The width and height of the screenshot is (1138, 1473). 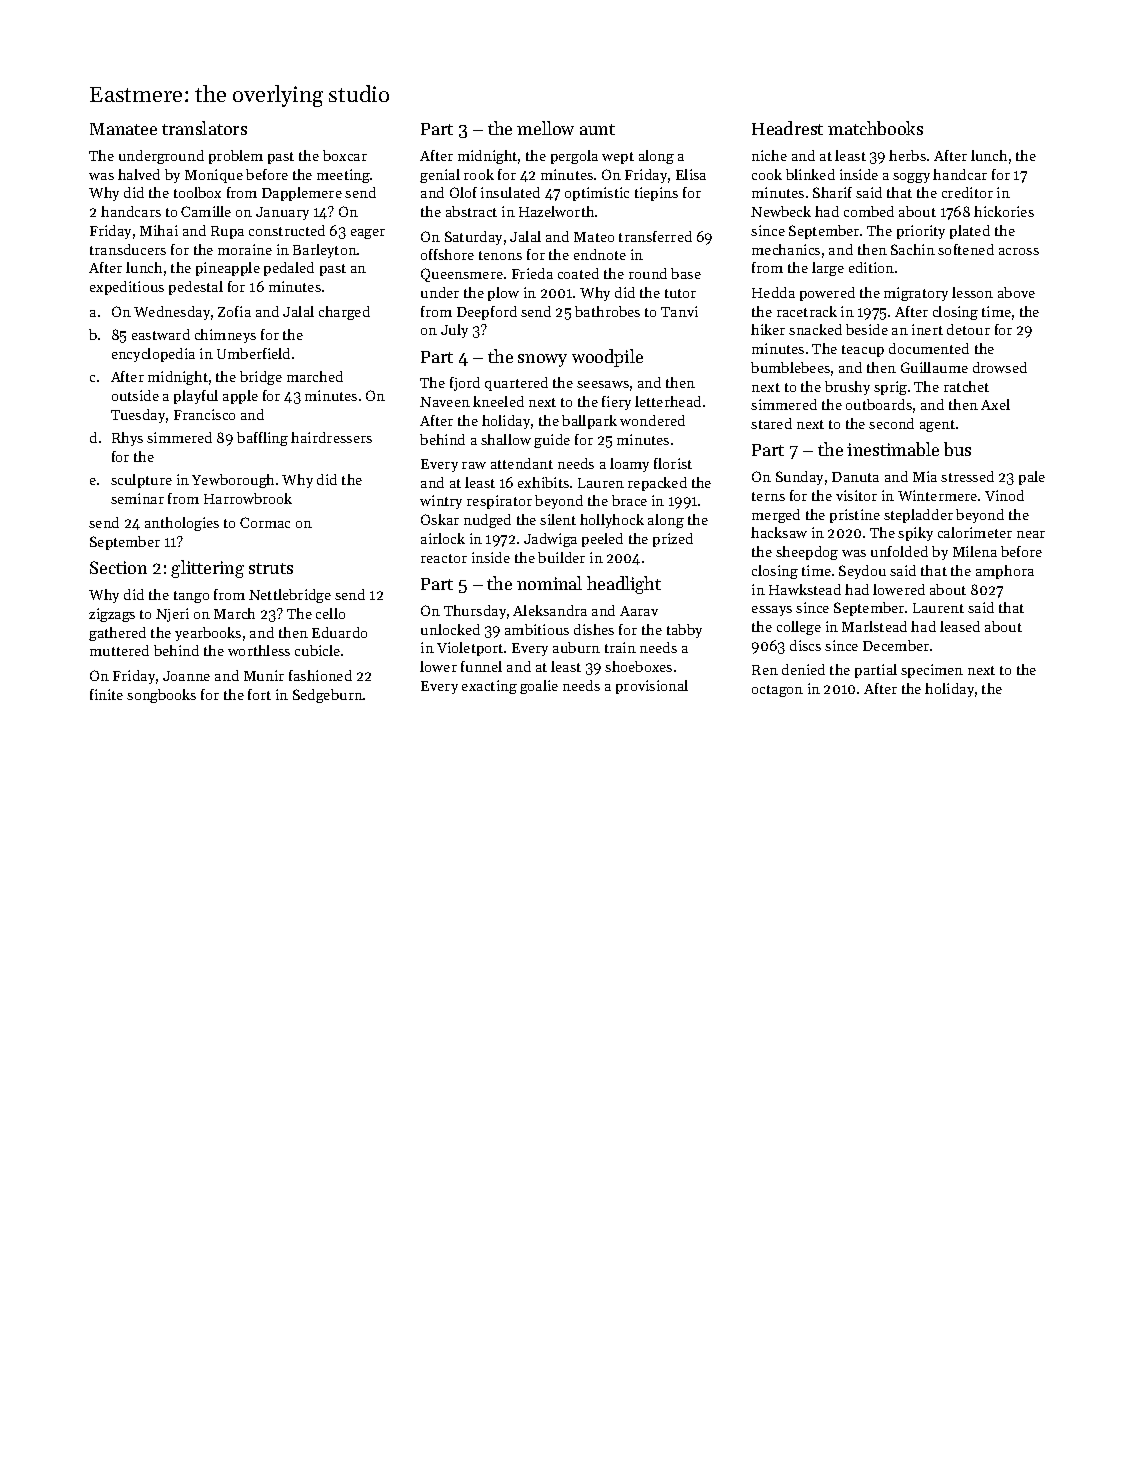 What do you see at coordinates (208, 634) in the screenshot?
I see `yearbooks` at bounding box center [208, 634].
